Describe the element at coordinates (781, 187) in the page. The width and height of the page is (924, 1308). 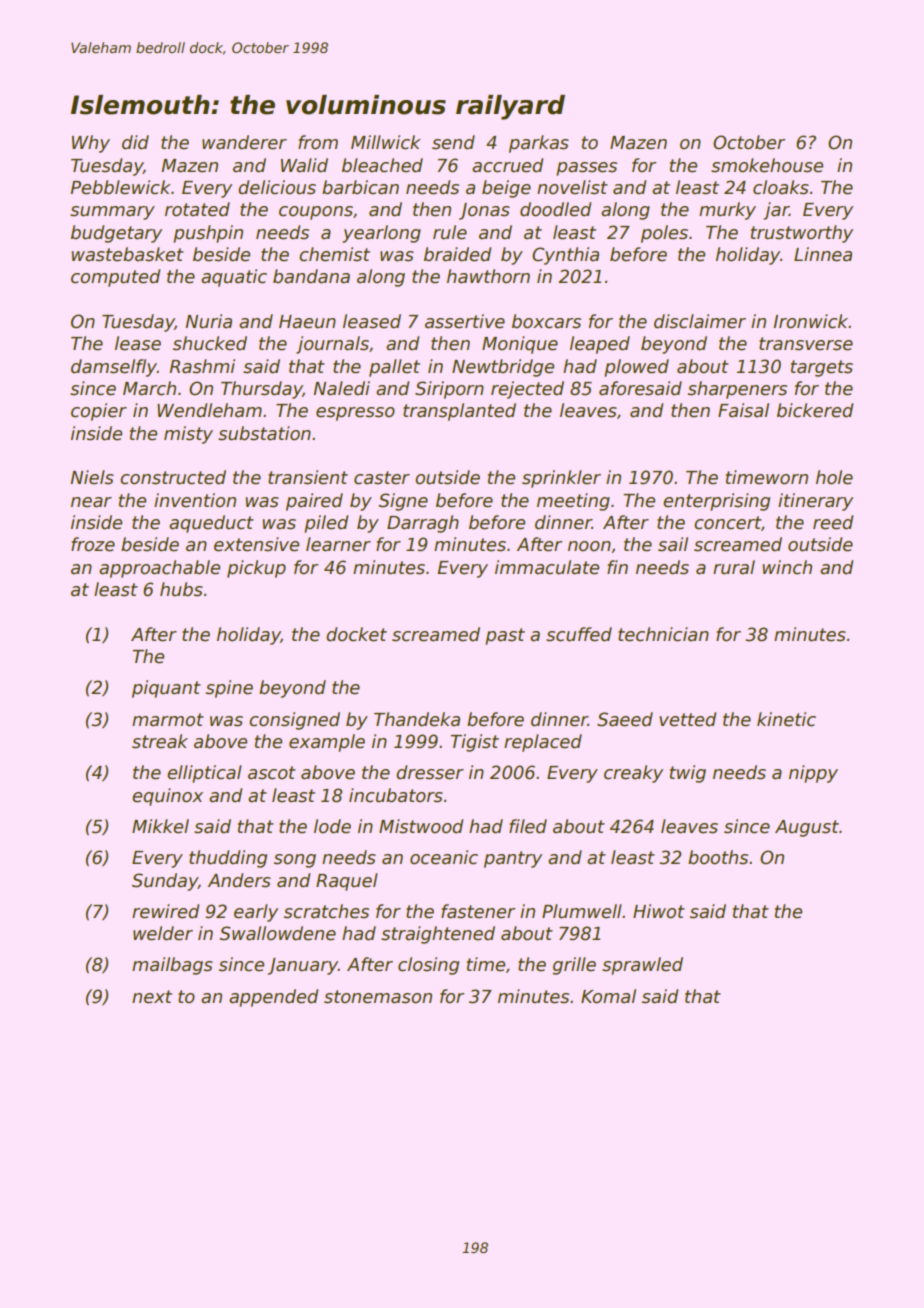
I see `cloaks` at that location.
